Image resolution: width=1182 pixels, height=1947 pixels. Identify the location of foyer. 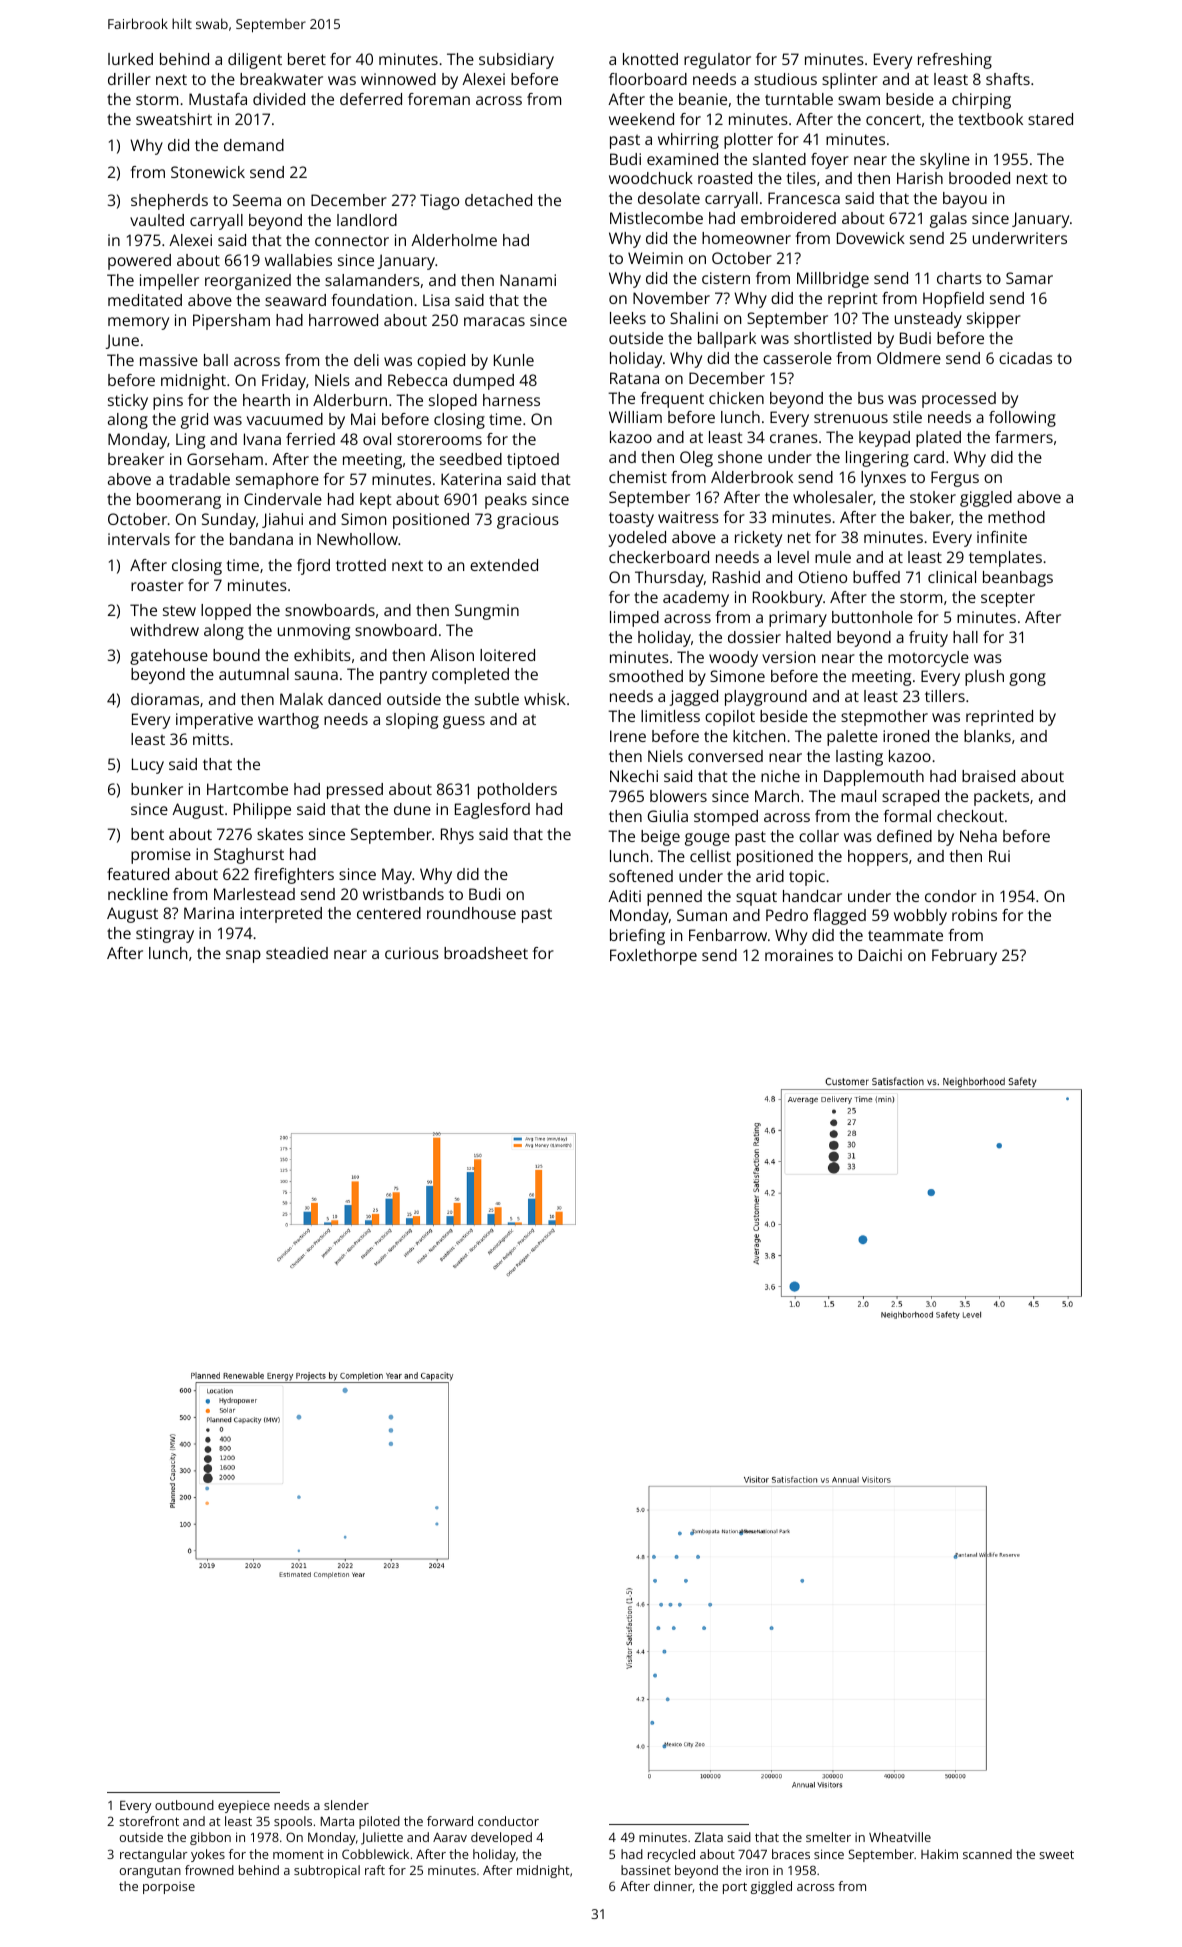
(830, 161).
